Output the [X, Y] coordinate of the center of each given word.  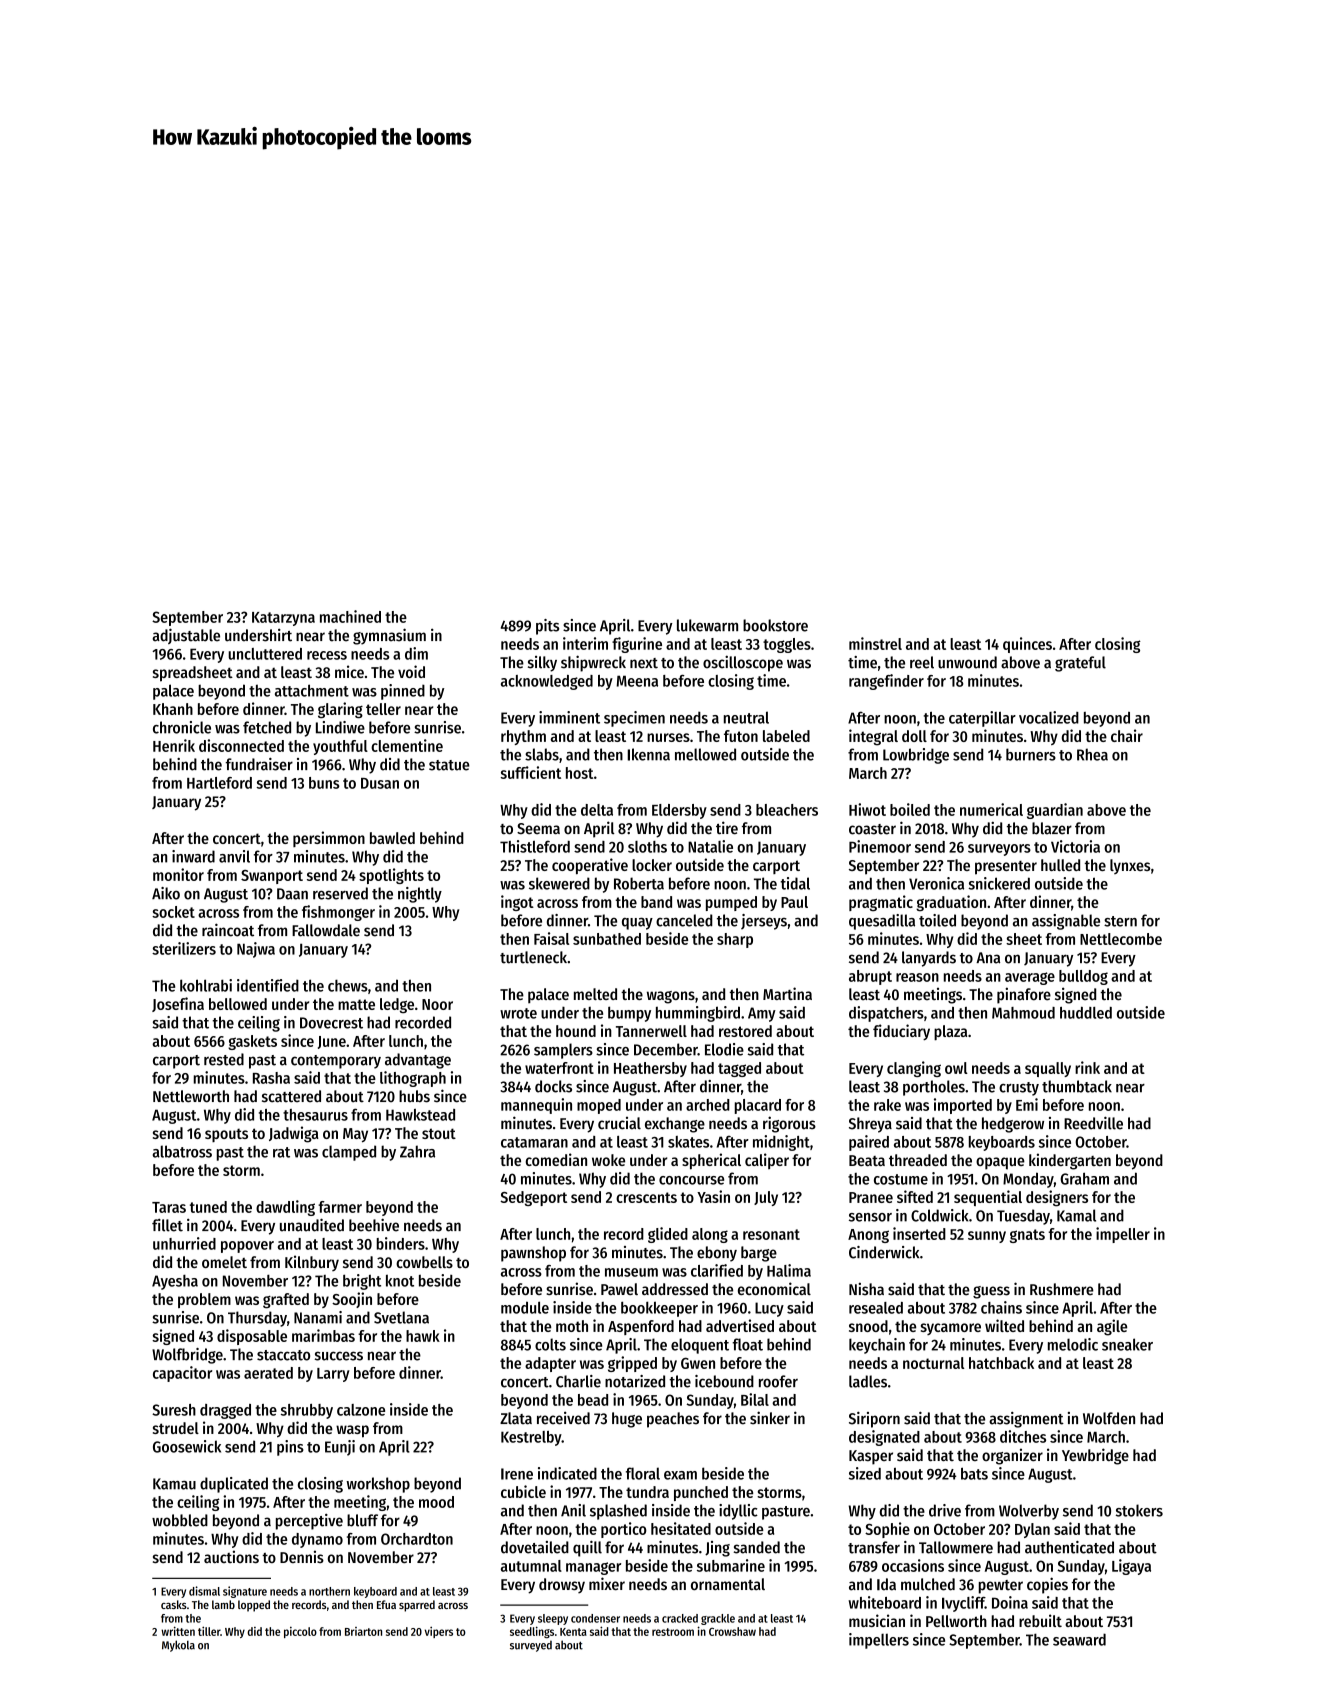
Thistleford [535, 846]
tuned [208, 1207]
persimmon [329, 839]
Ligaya [1131, 1567]
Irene [517, 1474]
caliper [767, 1161]
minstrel [875, 643]
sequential [988, 1198]
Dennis [302, 1556]
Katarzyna [283, 619]
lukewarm [707, 625]
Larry [333, 1375]
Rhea [1092, 754]
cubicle [523, 1491]
